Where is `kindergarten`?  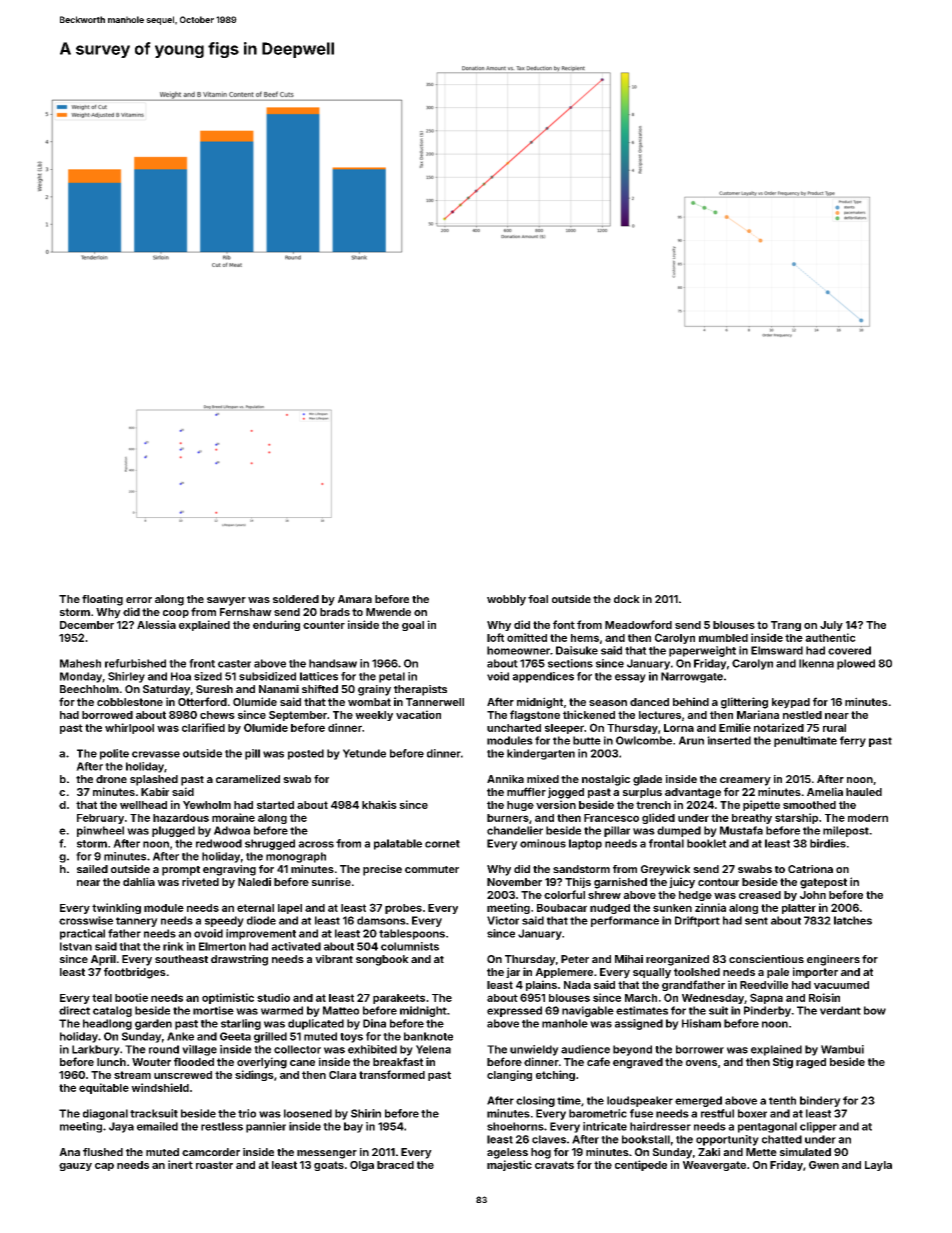
kindergarten is located at coordinates (541, 754).
